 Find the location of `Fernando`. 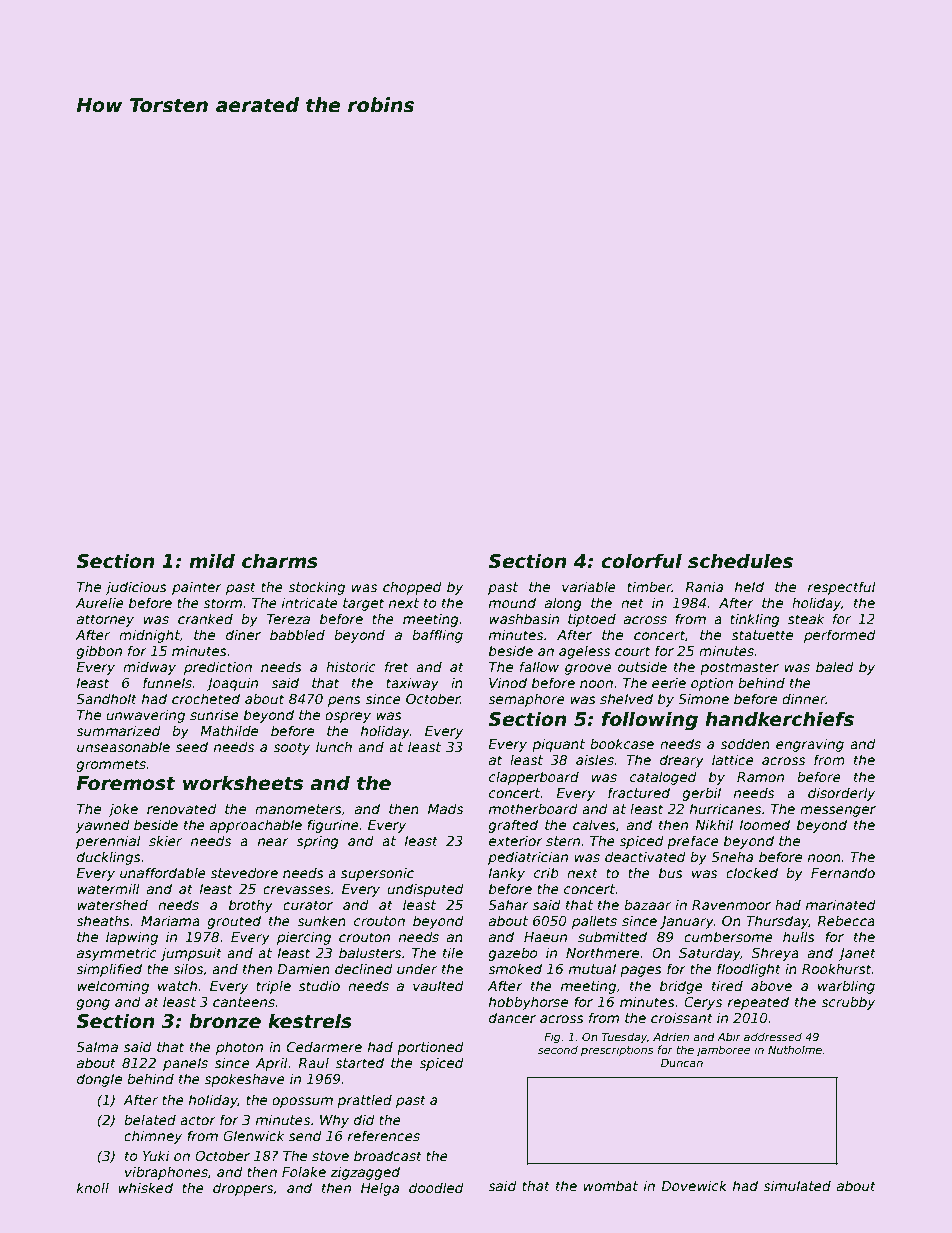

Fernando is located at coordinates (843, 872).
